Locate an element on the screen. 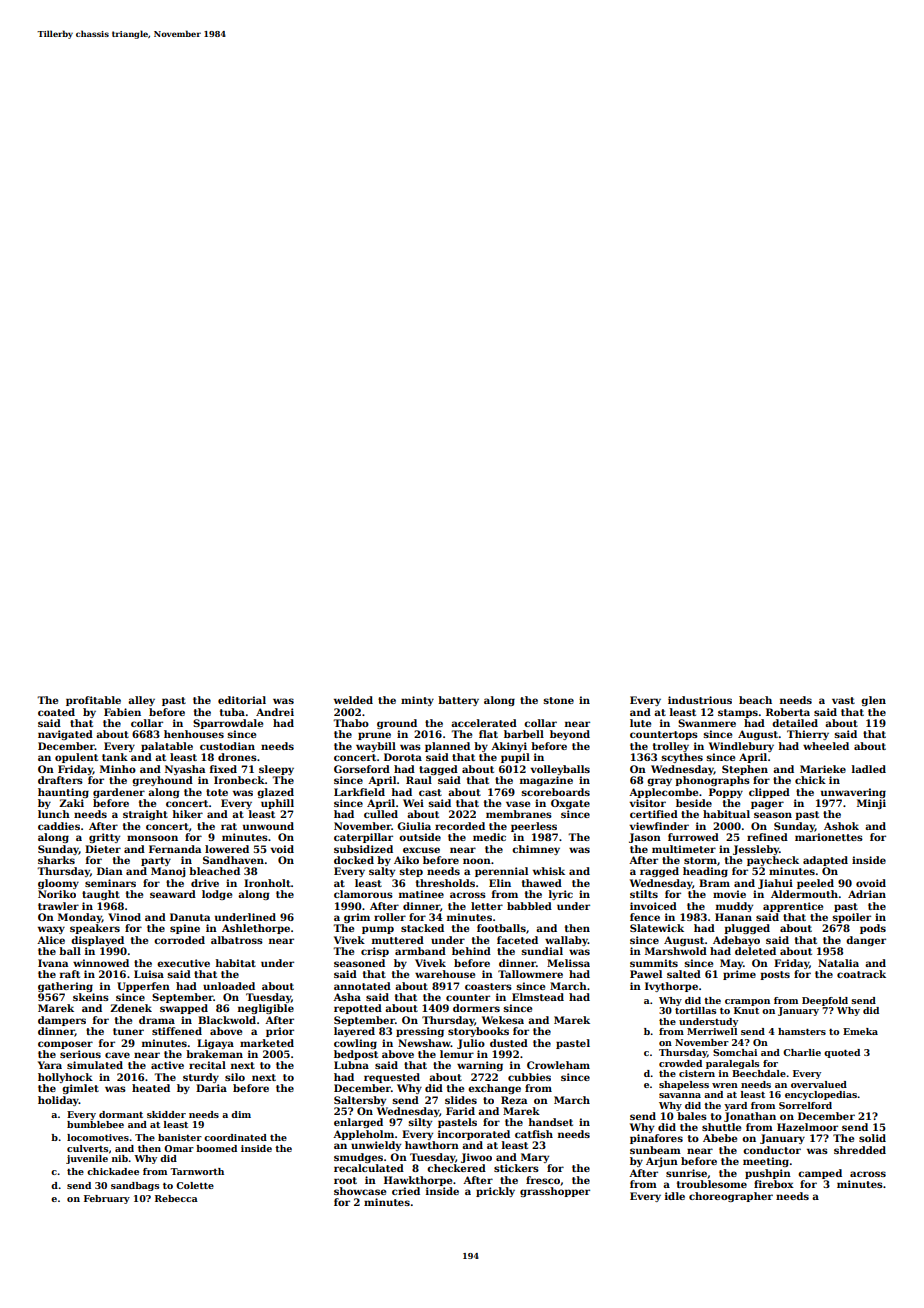 The width and height of the screenshot is (924, 1308). taught is located at coordinates (101, 895).
